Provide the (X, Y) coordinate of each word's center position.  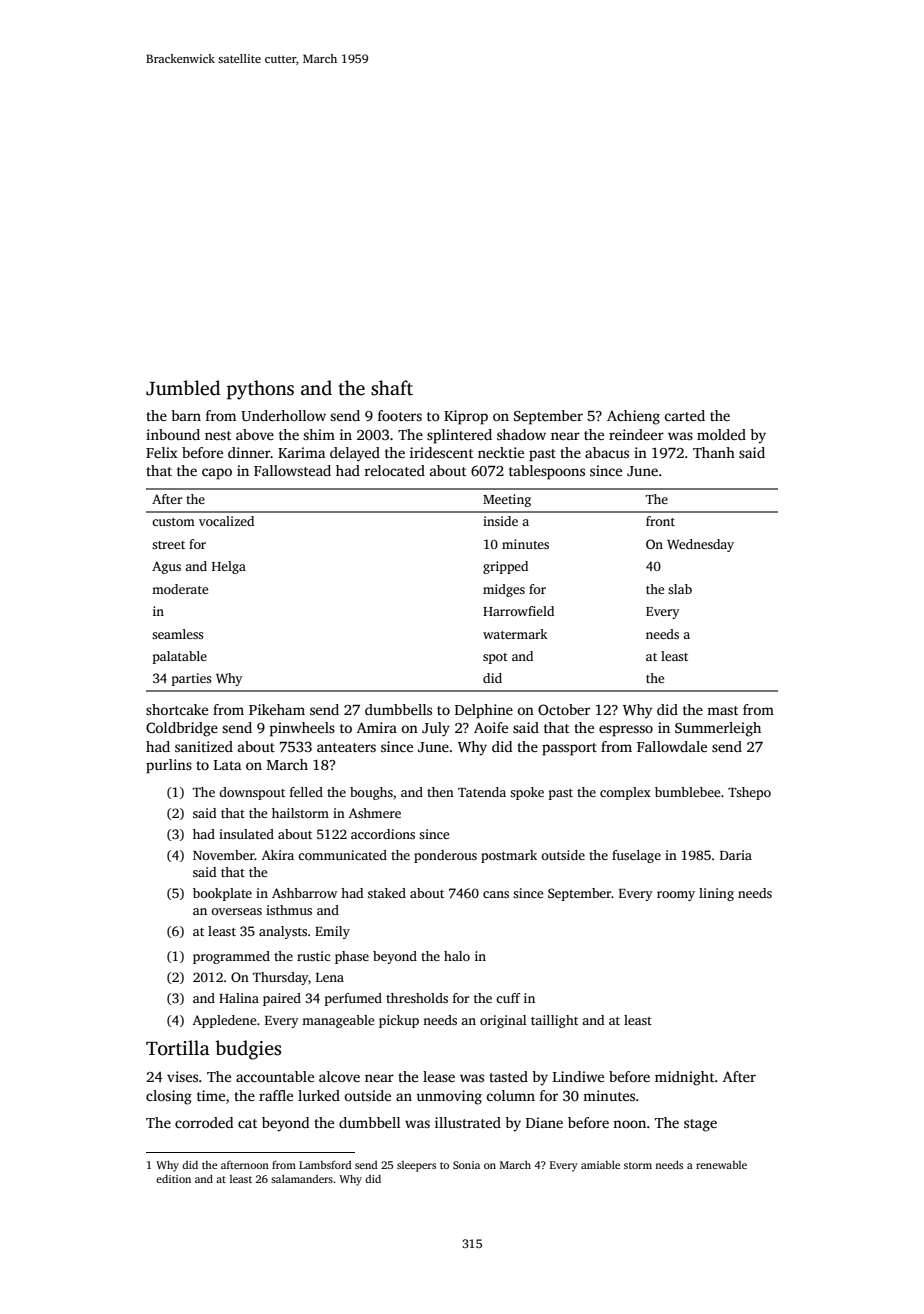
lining (716, 894)
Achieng (633, 417)
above (255, 434)
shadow (521, 434)
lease (439, 1076)
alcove (339, 1076)
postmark (509, 856)
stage (700, 1125)
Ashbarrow (304, 893)
